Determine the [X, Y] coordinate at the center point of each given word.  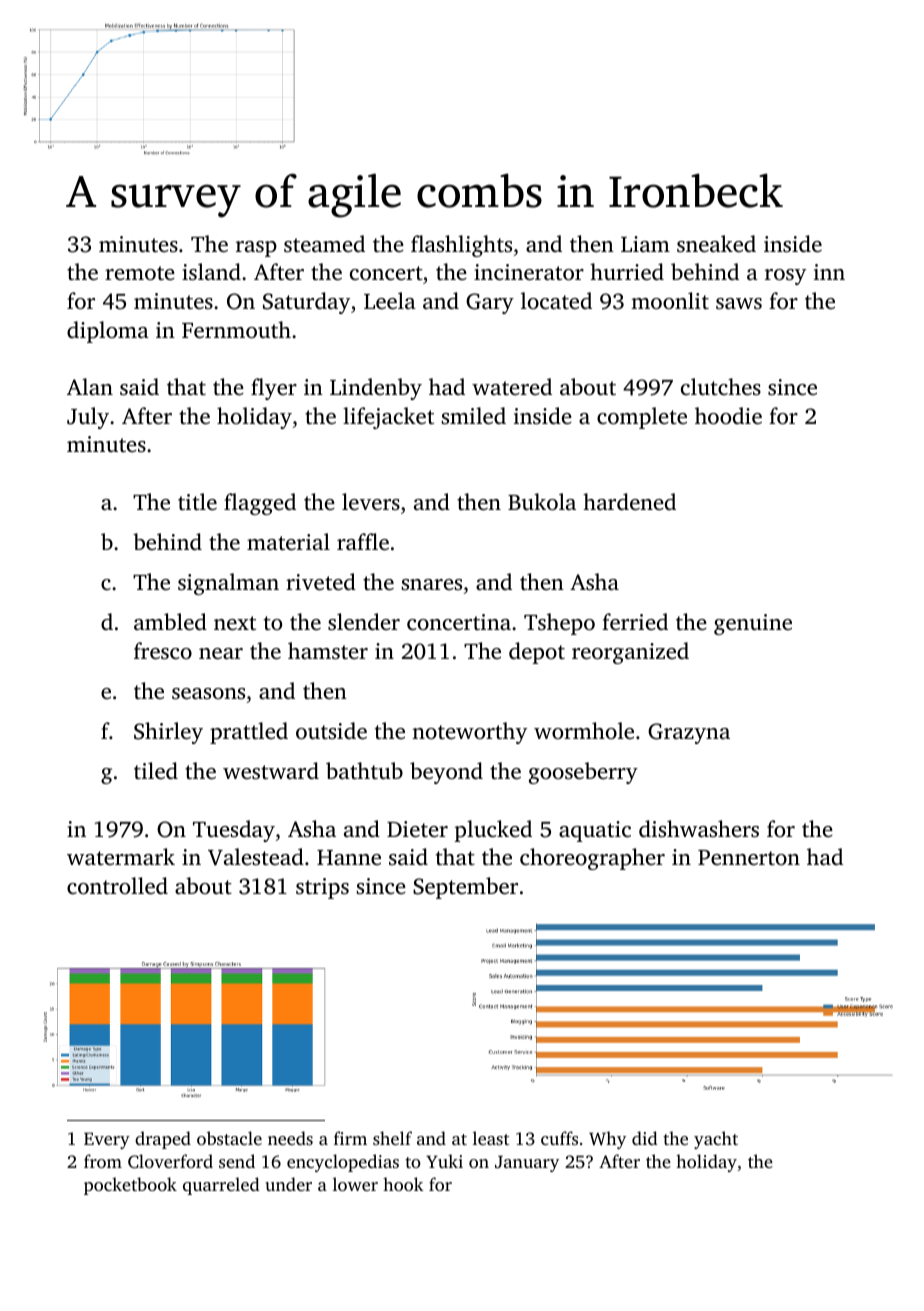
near [221, 654]
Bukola [542, 502]
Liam [645, 244]
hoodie [728, 416]
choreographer [592, 859]
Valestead [256, 857]
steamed [324, 244]
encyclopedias [343, 1163]
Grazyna [689, 733]
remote [140, 273]
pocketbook [130, 1186]
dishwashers [699, 829]
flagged [260, 504]
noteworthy [469, 733]
